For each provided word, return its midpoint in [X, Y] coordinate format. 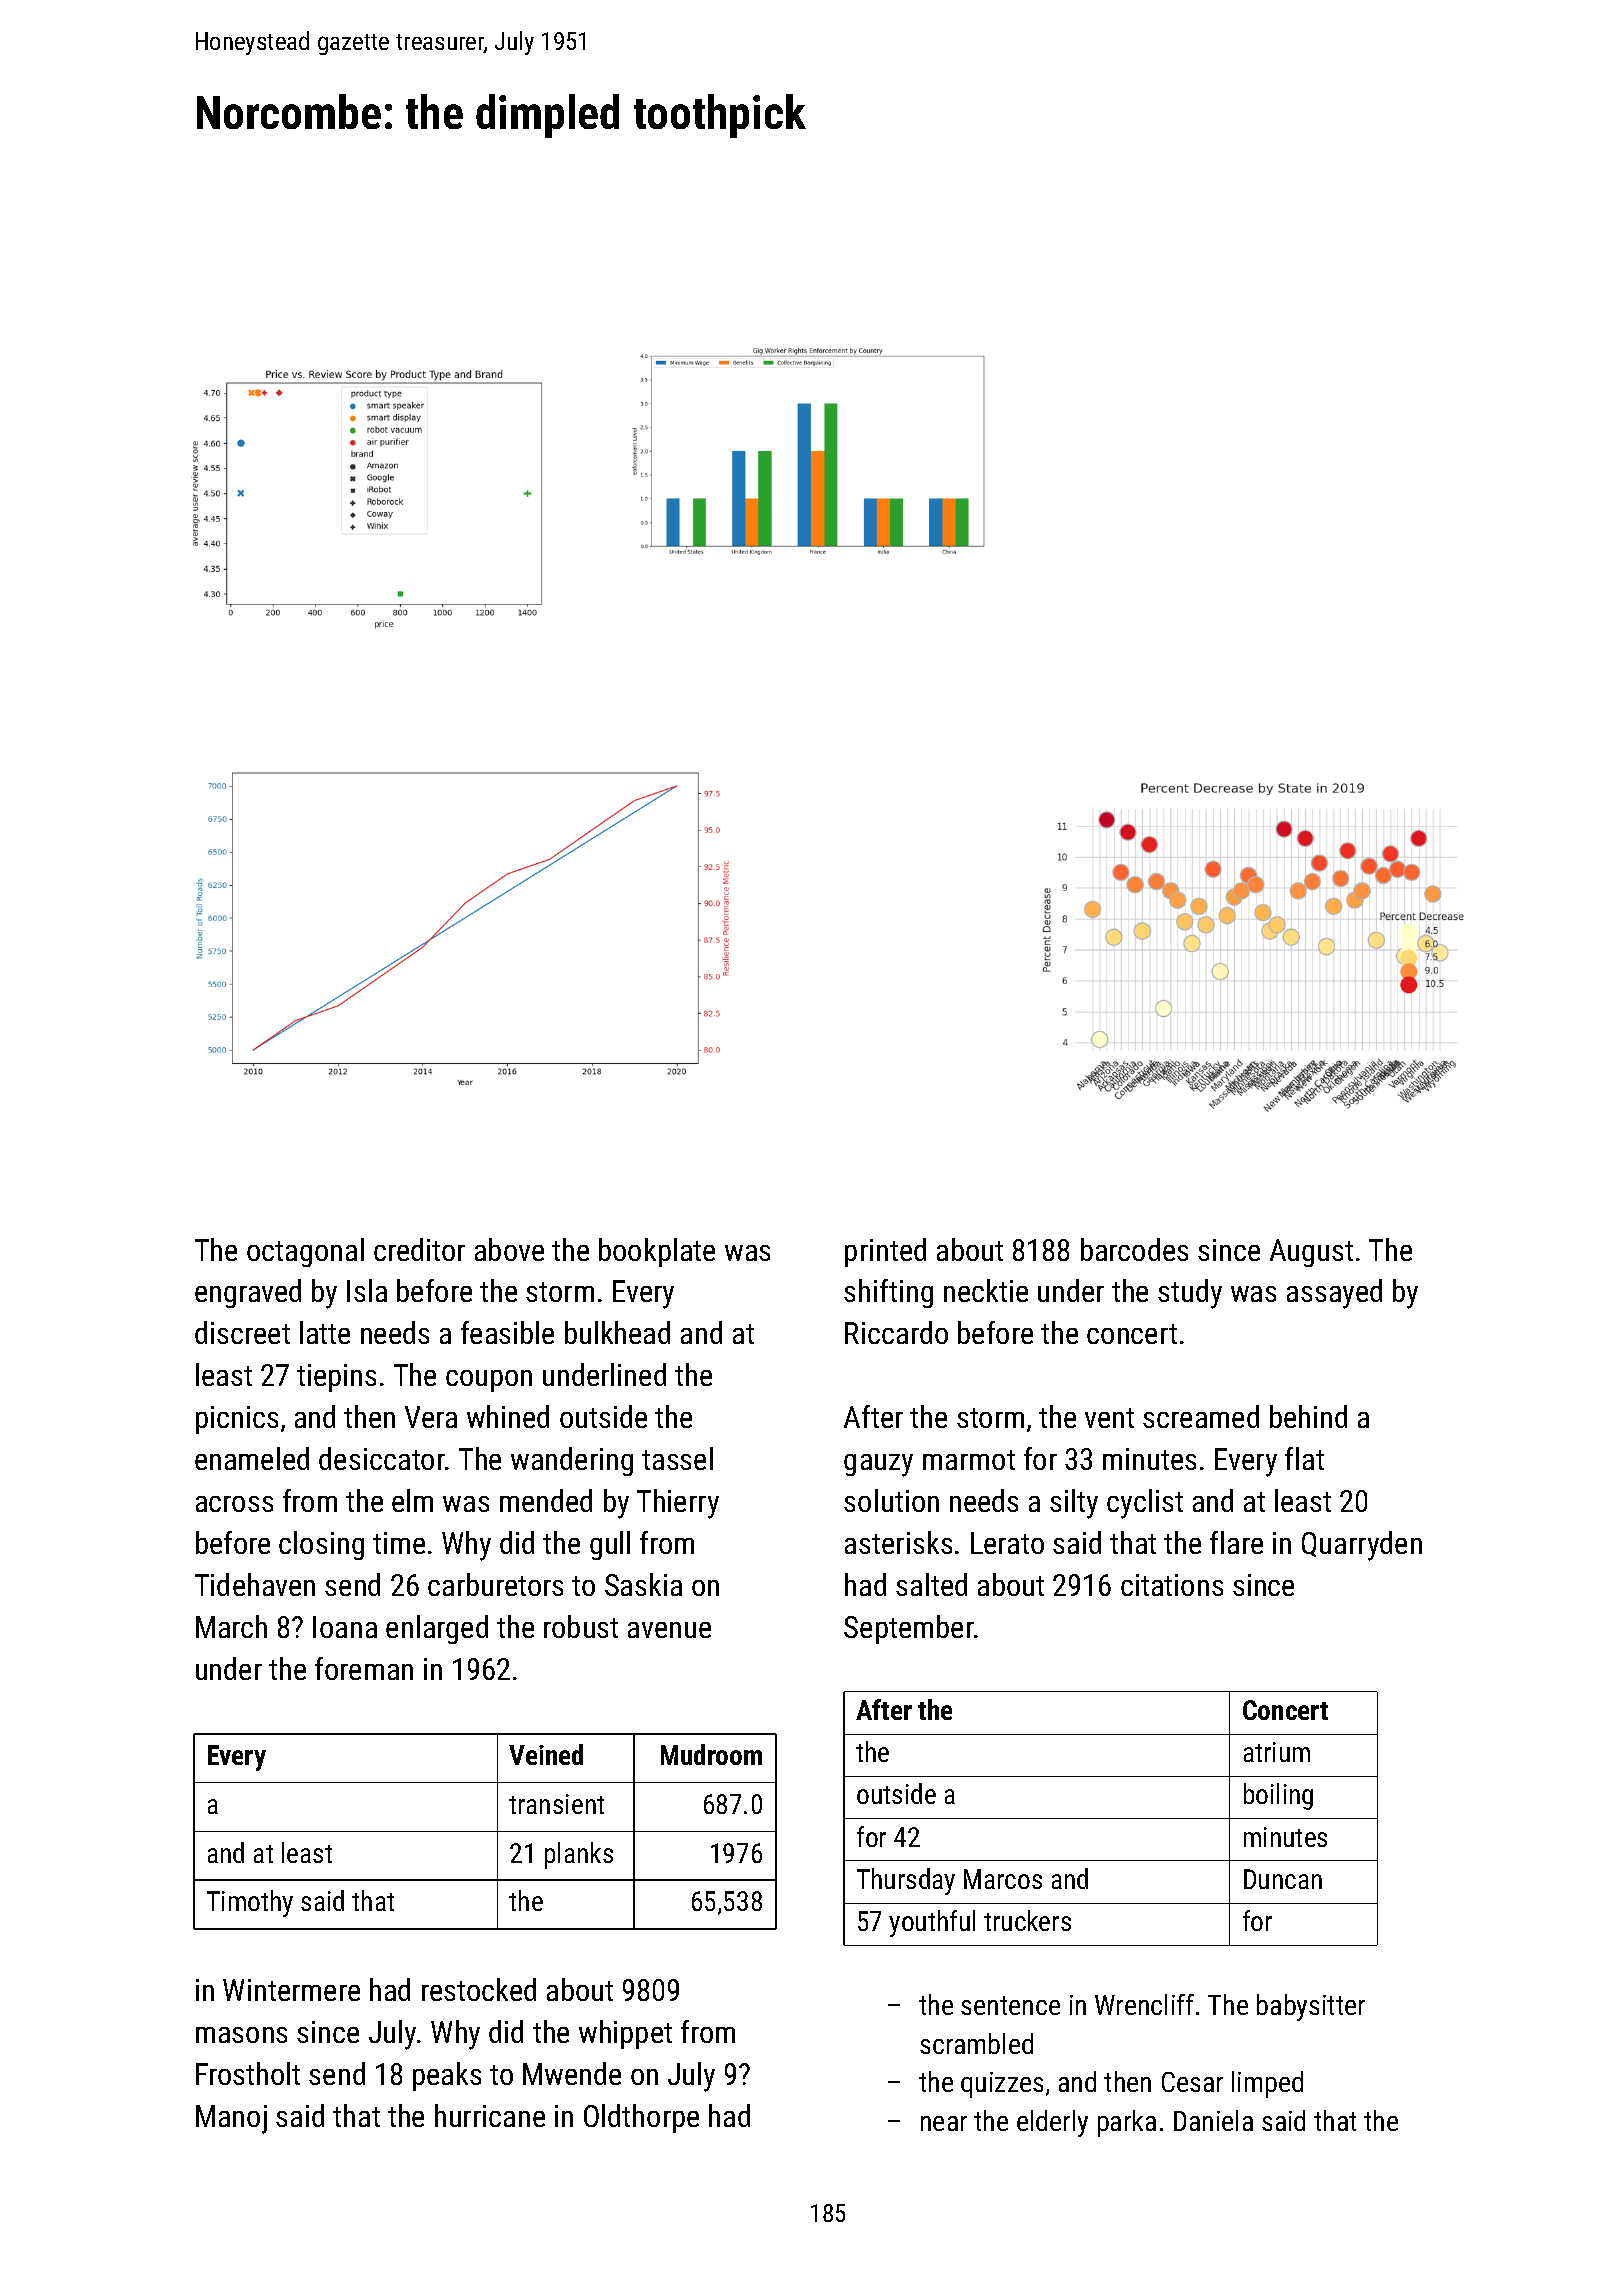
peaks [447, 2076]
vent [1109, 1418]
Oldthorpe [641, 2118]
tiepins [336, 1378]
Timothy [250, 1903]
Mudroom [711, 1754]
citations [1172, 1585]
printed [885, 1252]
